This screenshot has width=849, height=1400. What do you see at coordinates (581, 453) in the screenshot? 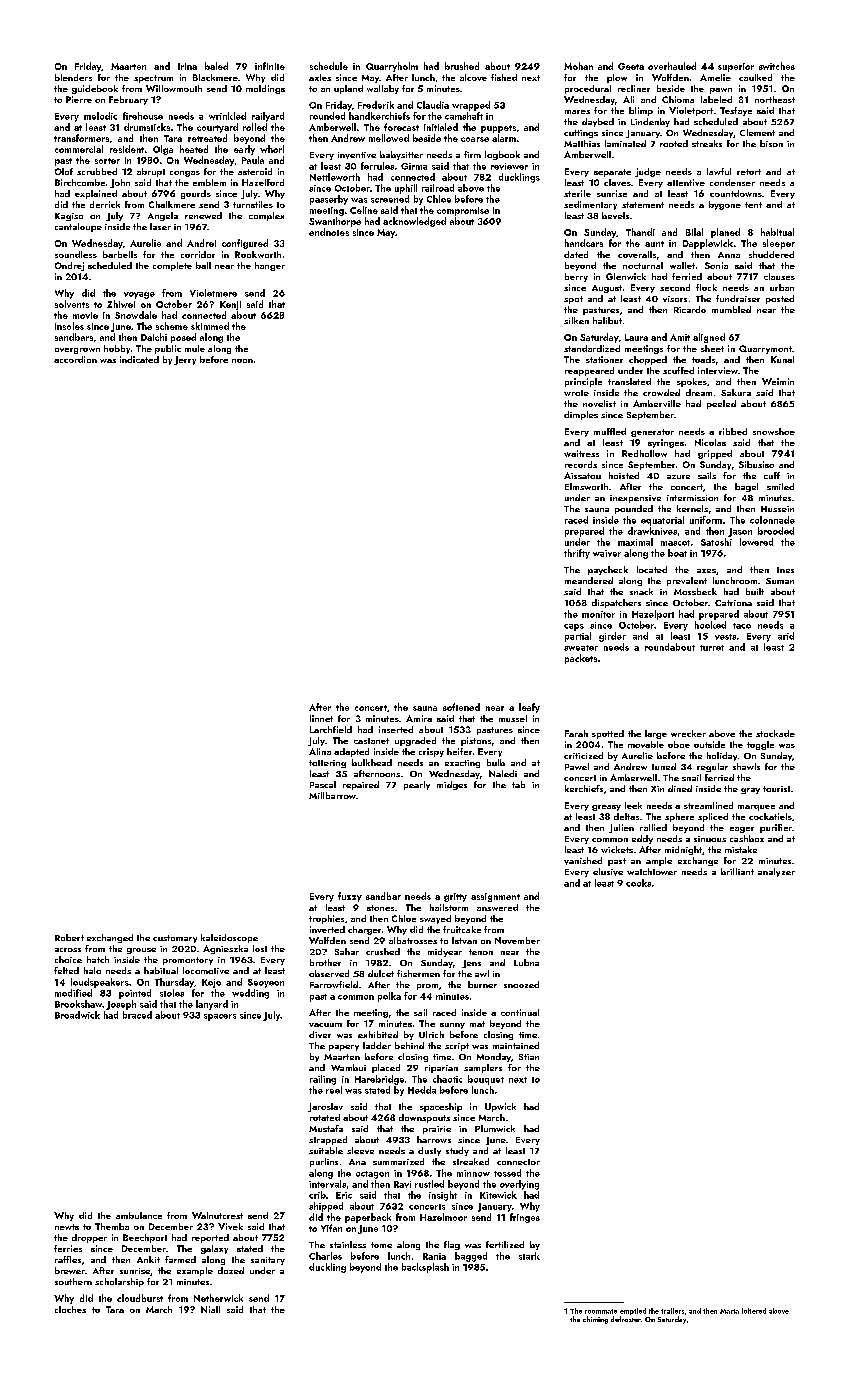
I see `waitress` at bounding box center [581, 453].
